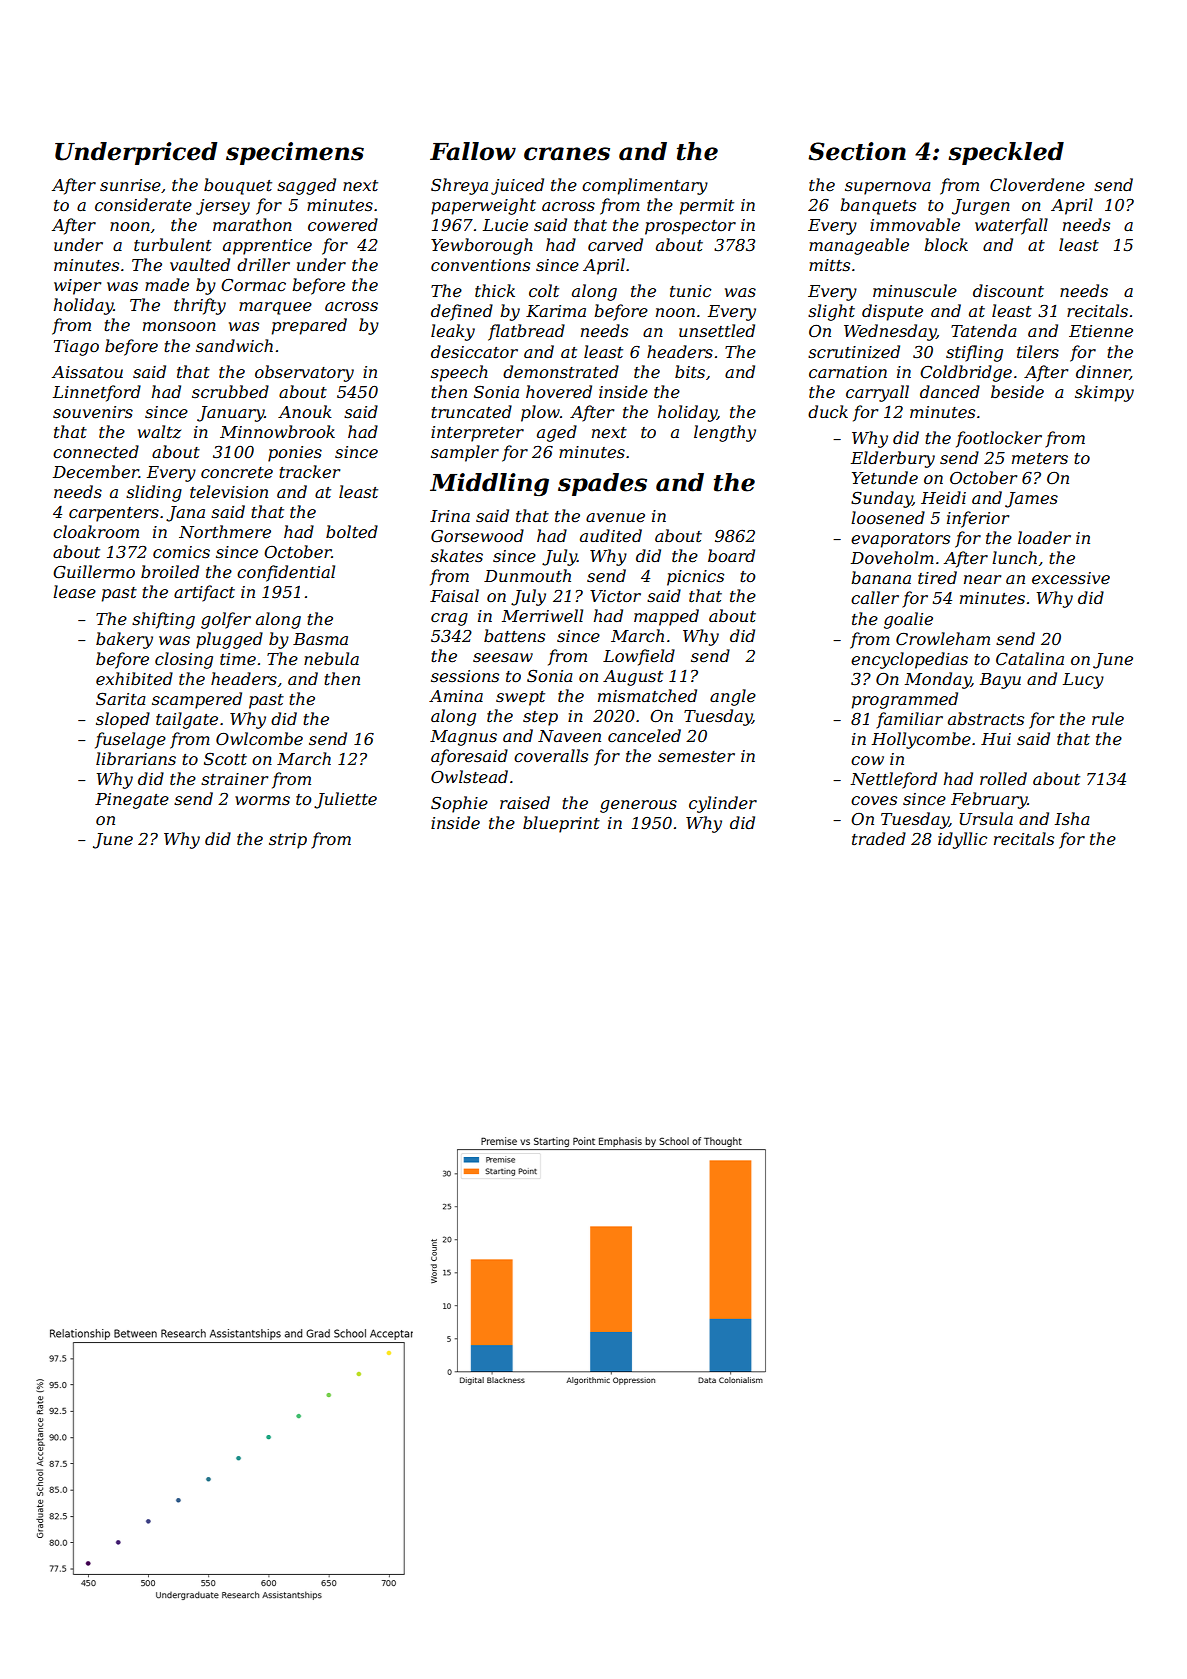  Describe the element at coordinates (725, 433) in the screenshot. I see `lengthy` at that location.
